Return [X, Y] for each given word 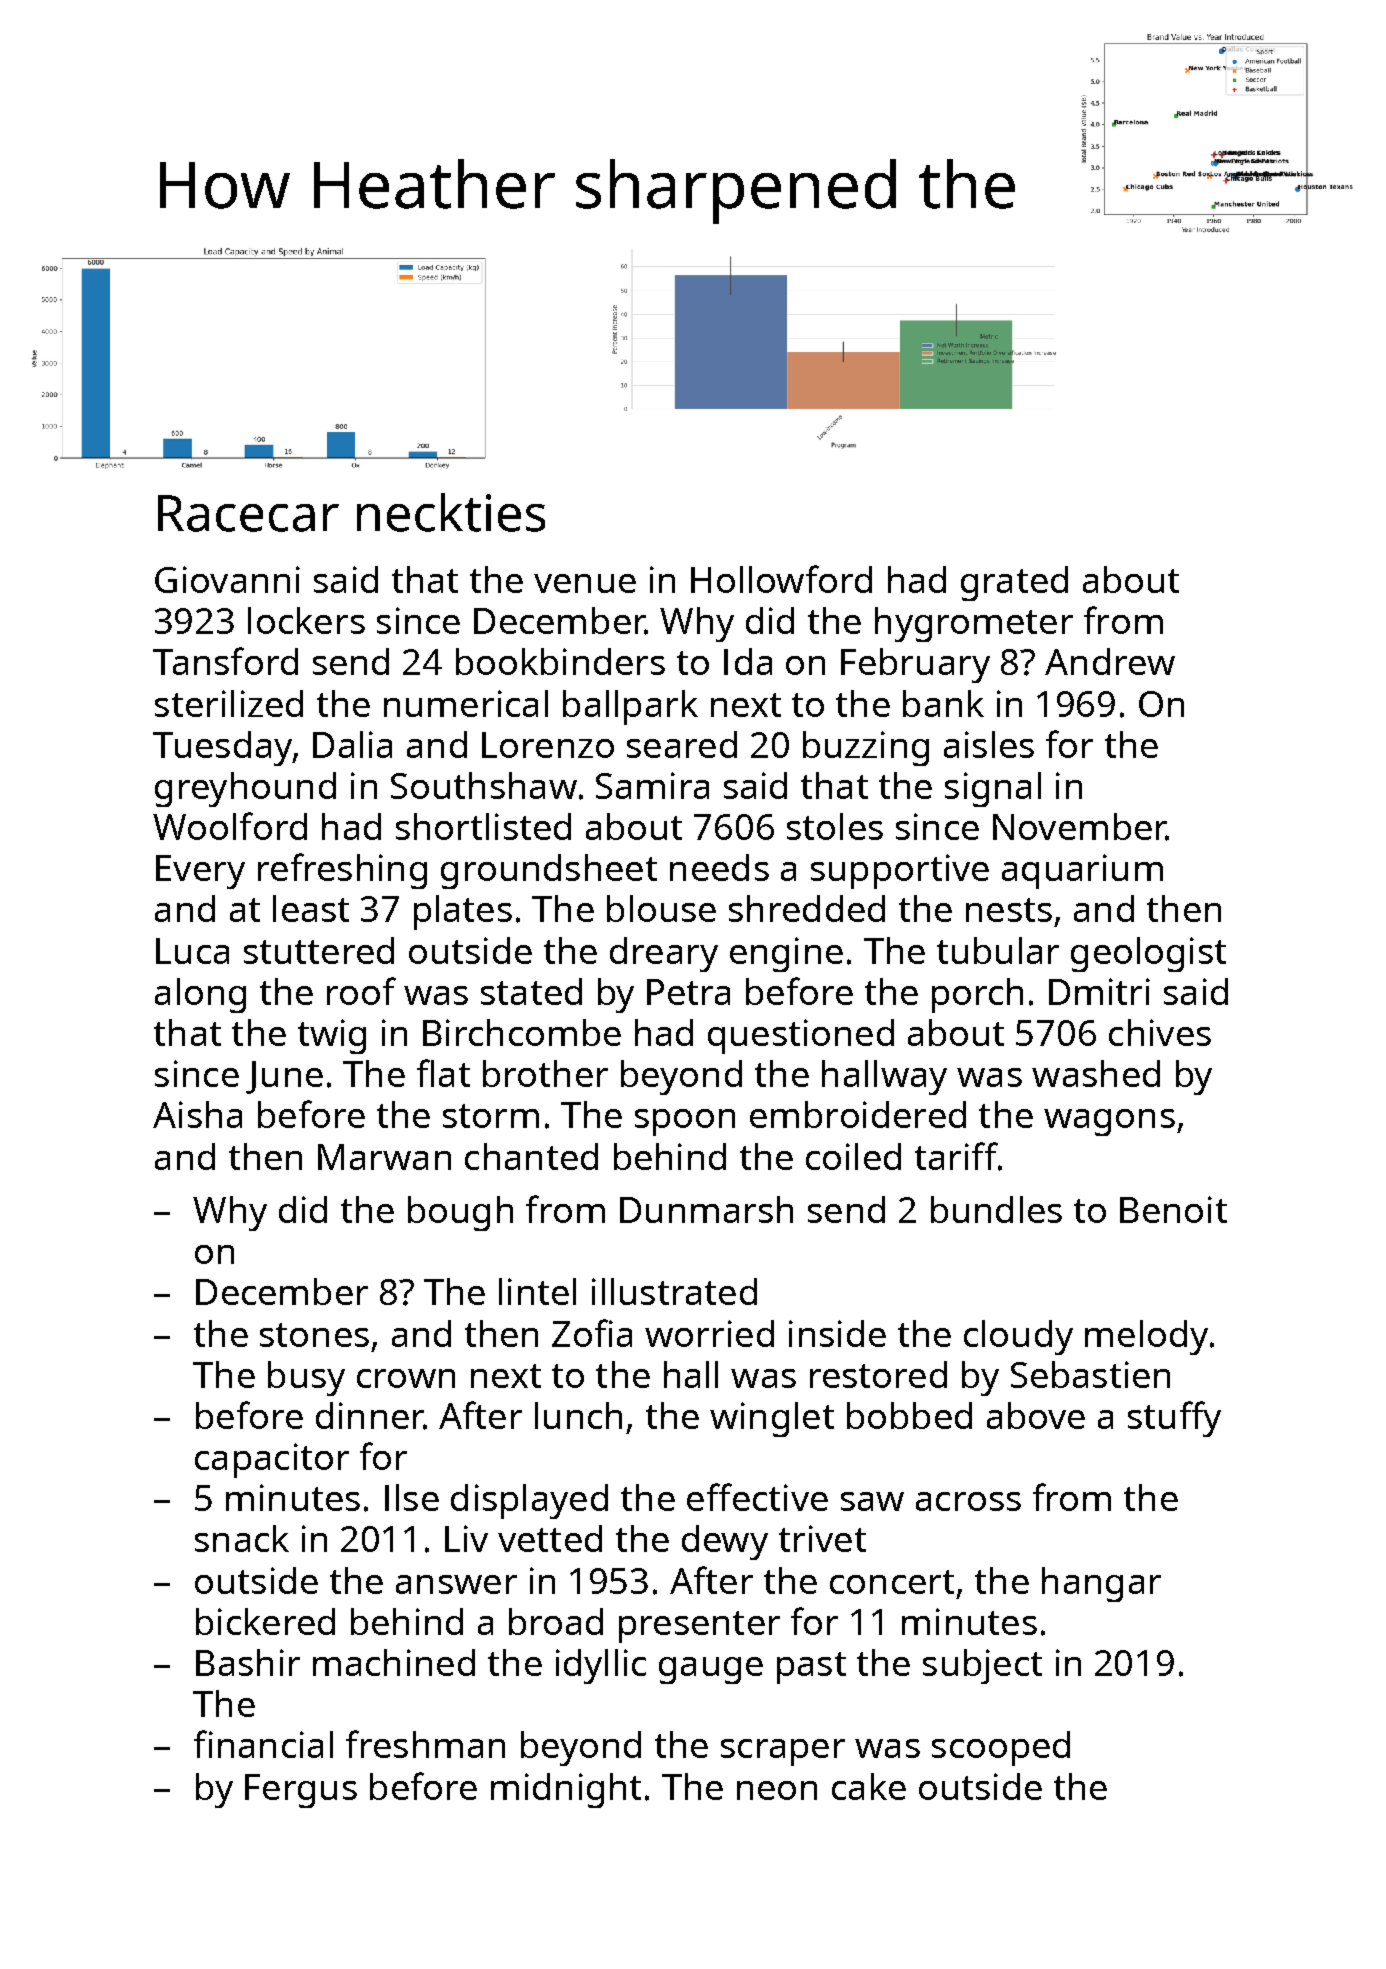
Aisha [197, 1114]
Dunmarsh [706, 1209]
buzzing [866, 748]
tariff [956, 1156]
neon [777, 1790]
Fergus [301, 1791]
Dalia [352, 744]
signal [993, 789]
